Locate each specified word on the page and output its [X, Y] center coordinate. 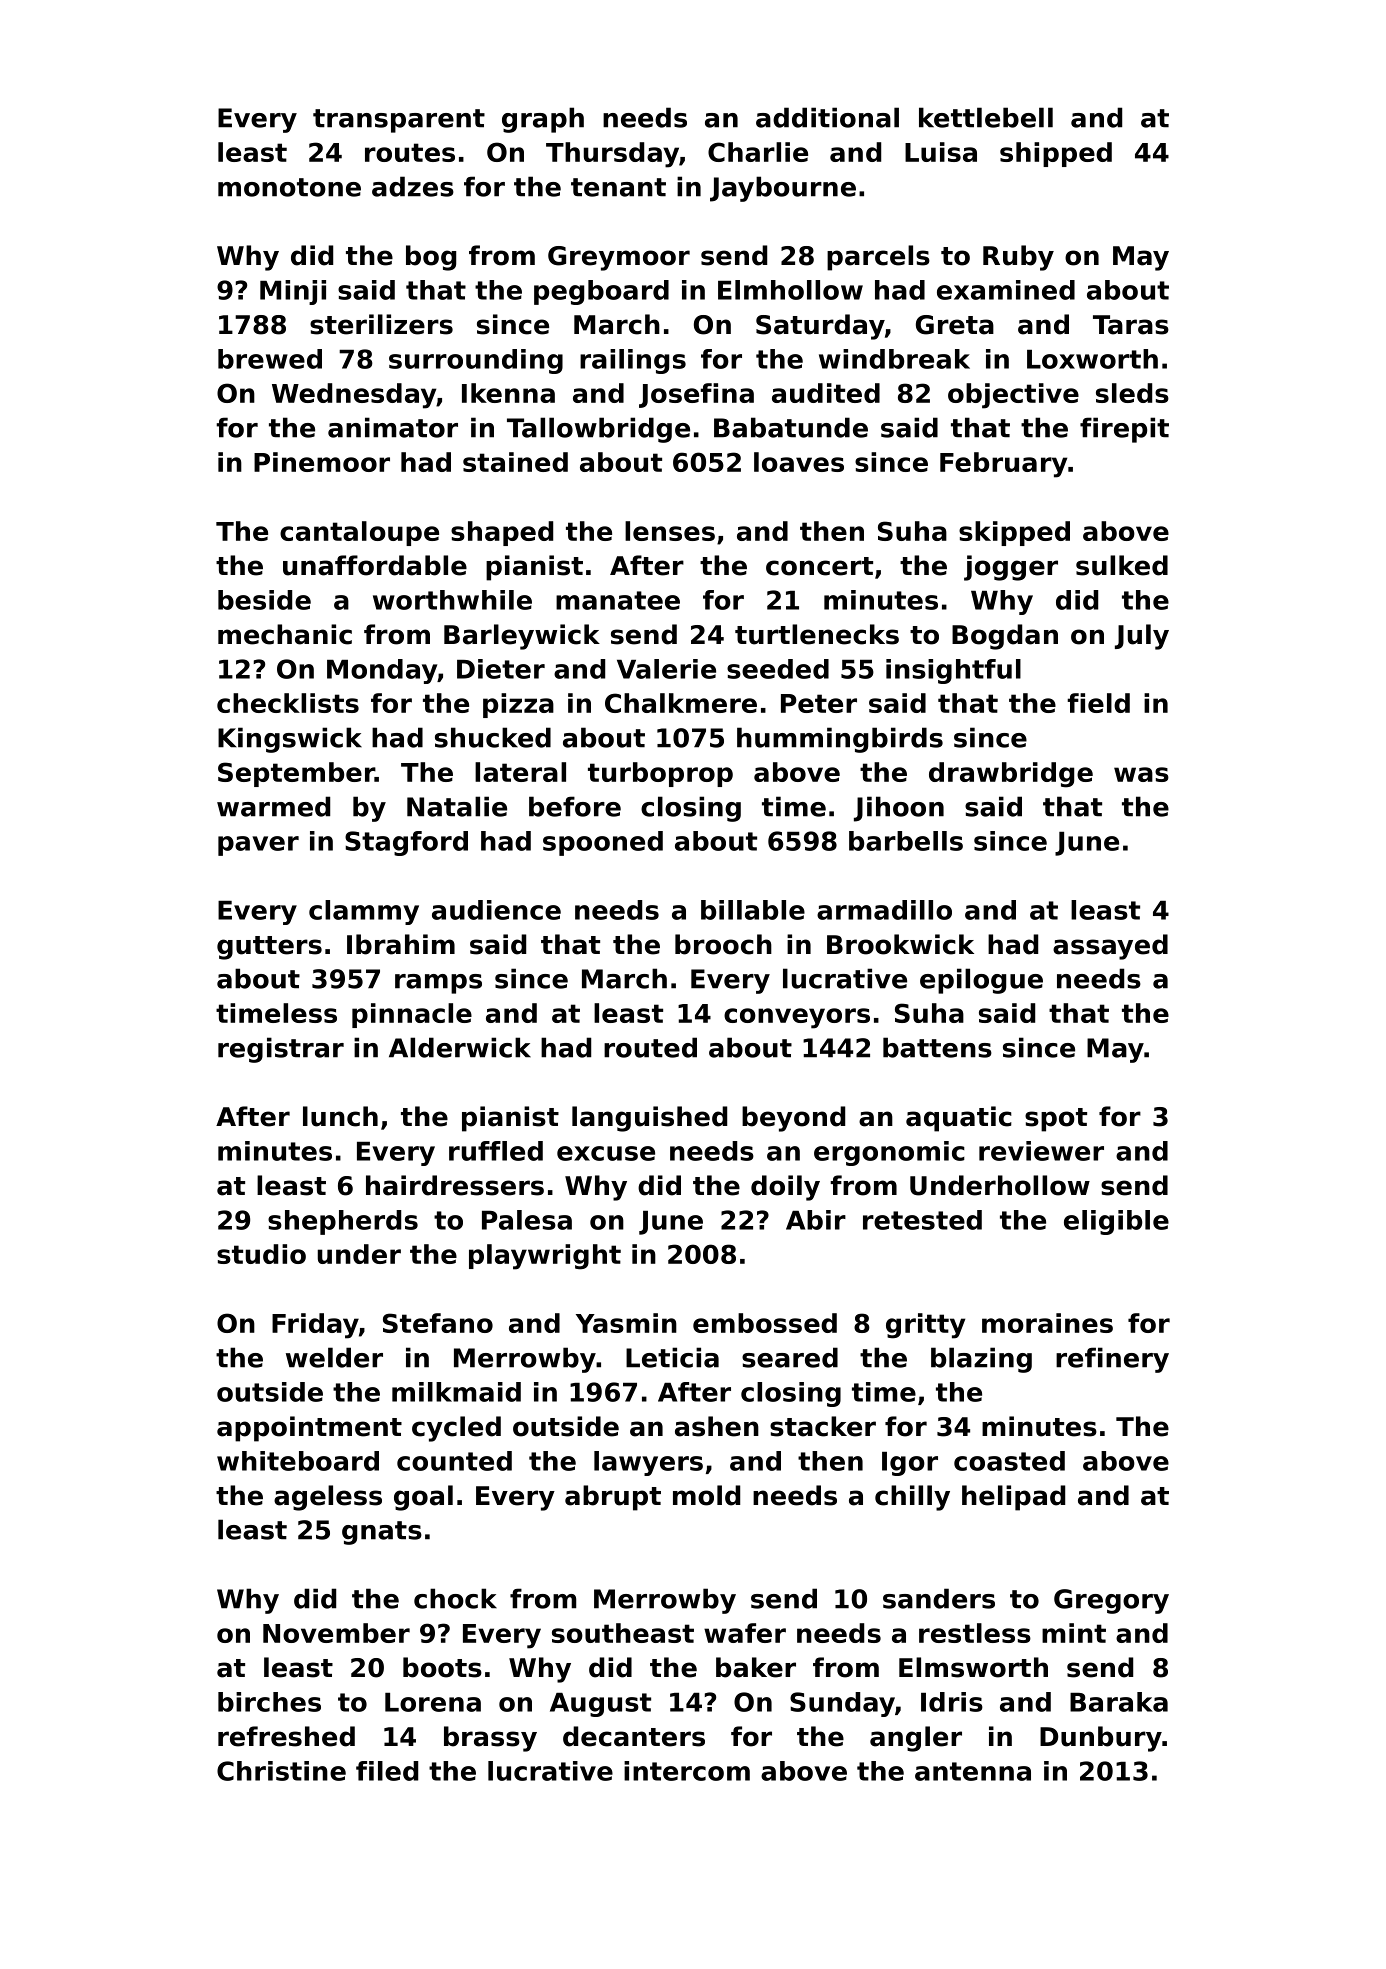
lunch [340, 1116]
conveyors [797, 1018]
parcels [878, 258]
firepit [1124, 430]
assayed [1110, 947]
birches [269, 1702]
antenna [973, 1771]
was [1141, 774]
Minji [293, 292]
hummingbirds [840, 740]
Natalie [457, 806]
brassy [490, 1739]
